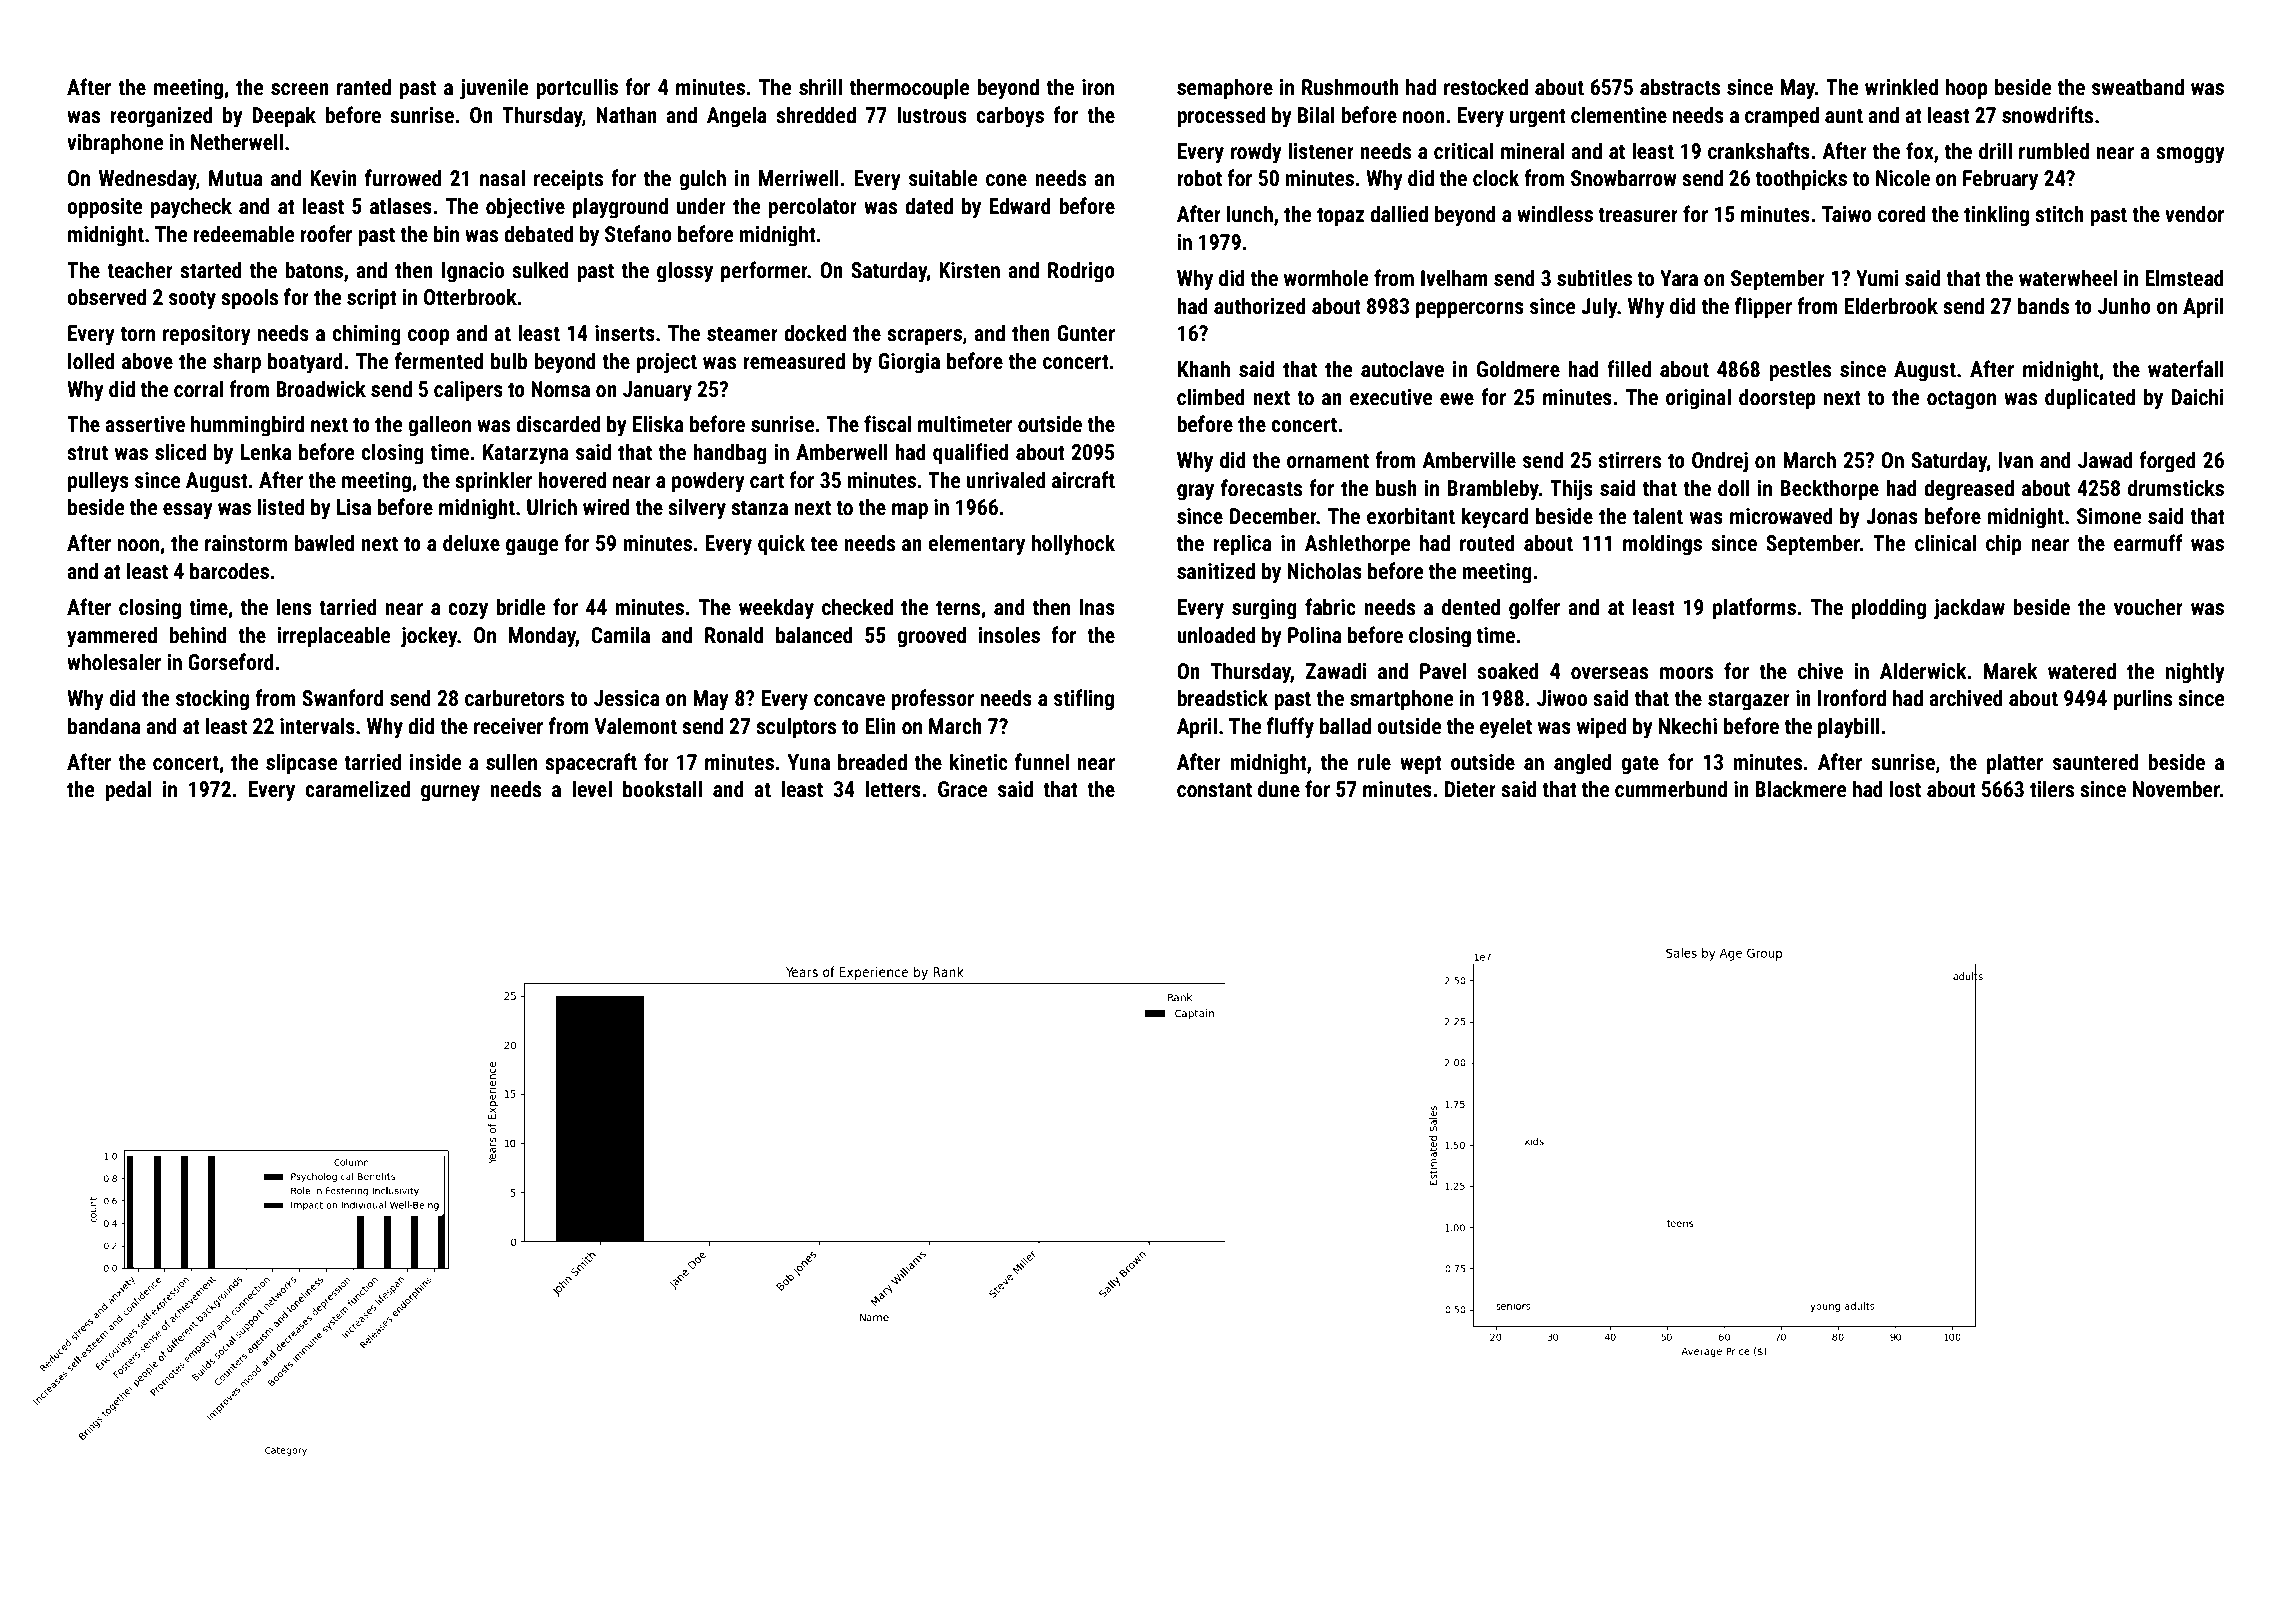 The image size is (2292, 1620). Describe the element at coordinates (1221, 117) in the screenshot. I see `processed` at that location.
